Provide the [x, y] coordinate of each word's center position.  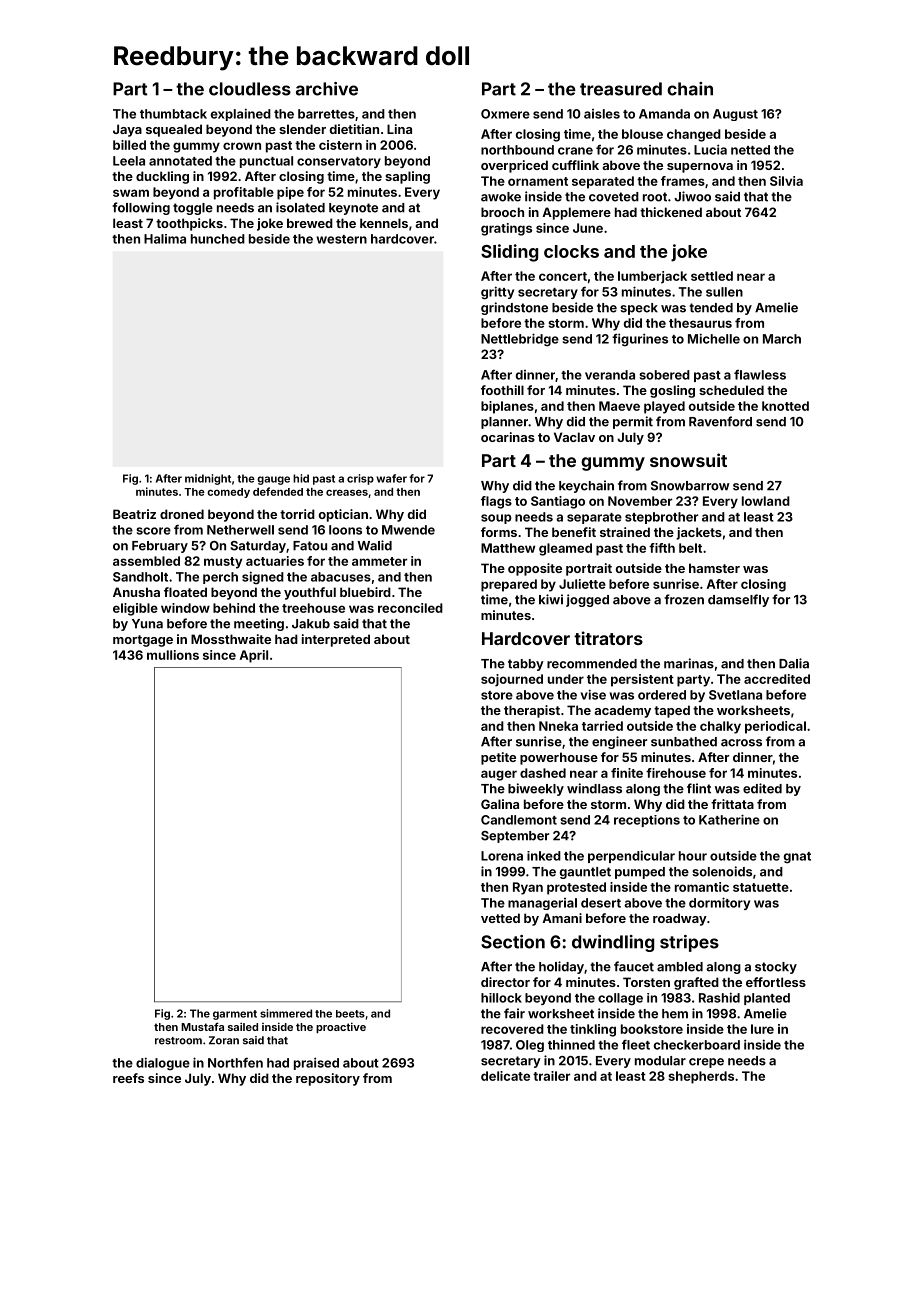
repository [328, 1079]
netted [750, 150]
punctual [266, 162]
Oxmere [505, 114]
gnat [797, 857]
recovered [512, 1029]
